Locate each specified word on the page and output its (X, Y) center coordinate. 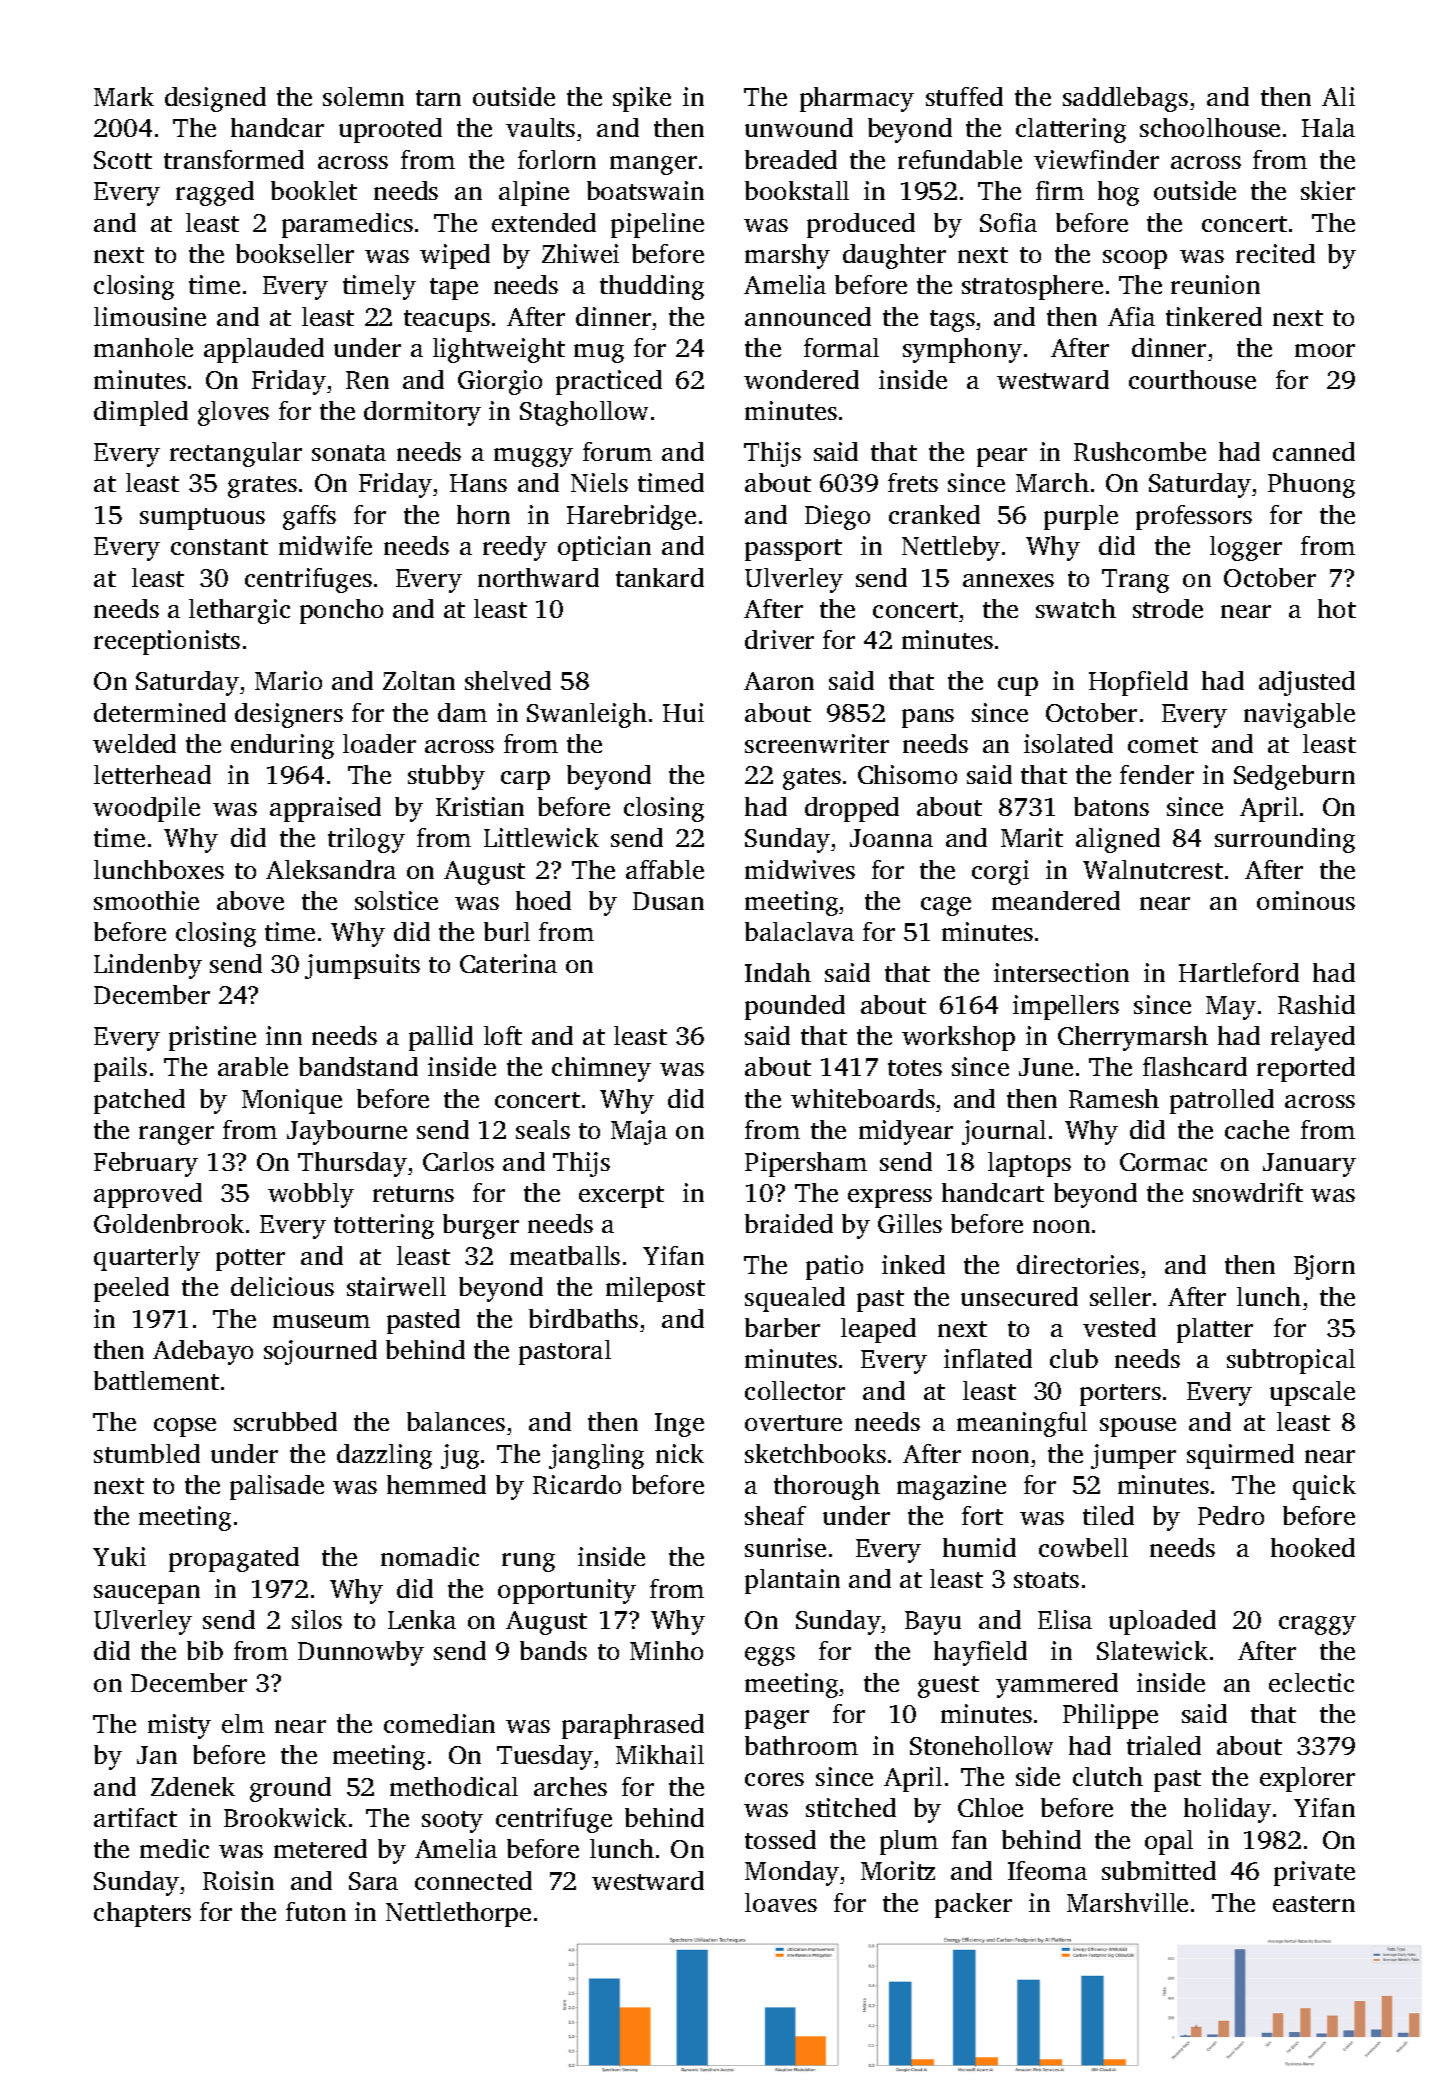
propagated (234, 1559)
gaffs (309, 517)
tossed (780, 1839)
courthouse (1192, 379)
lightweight (499, 350)
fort (982, 1515)
